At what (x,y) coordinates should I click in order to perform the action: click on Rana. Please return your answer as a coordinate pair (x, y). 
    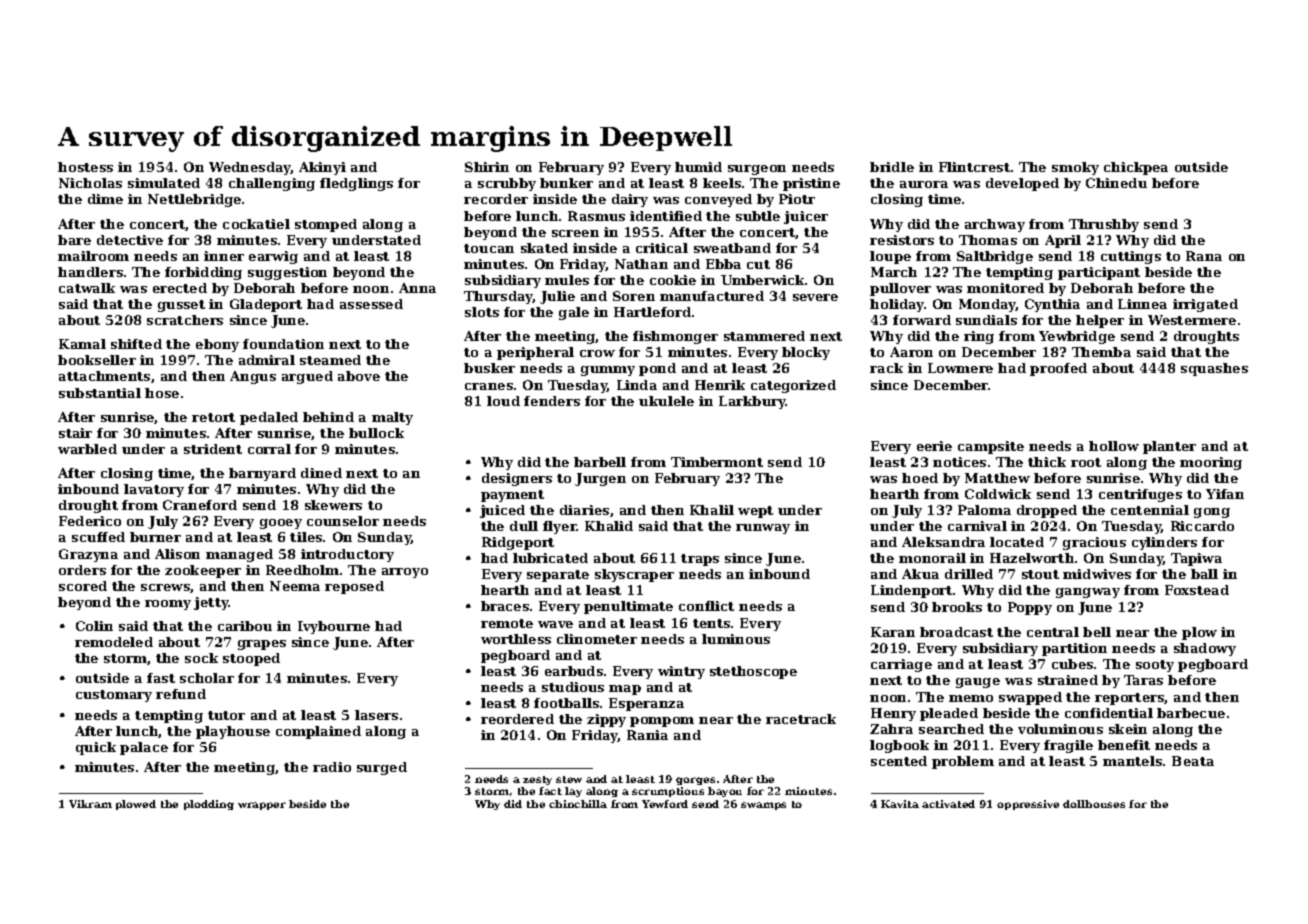
    Looking at the image, I should click on (1204, 256).
